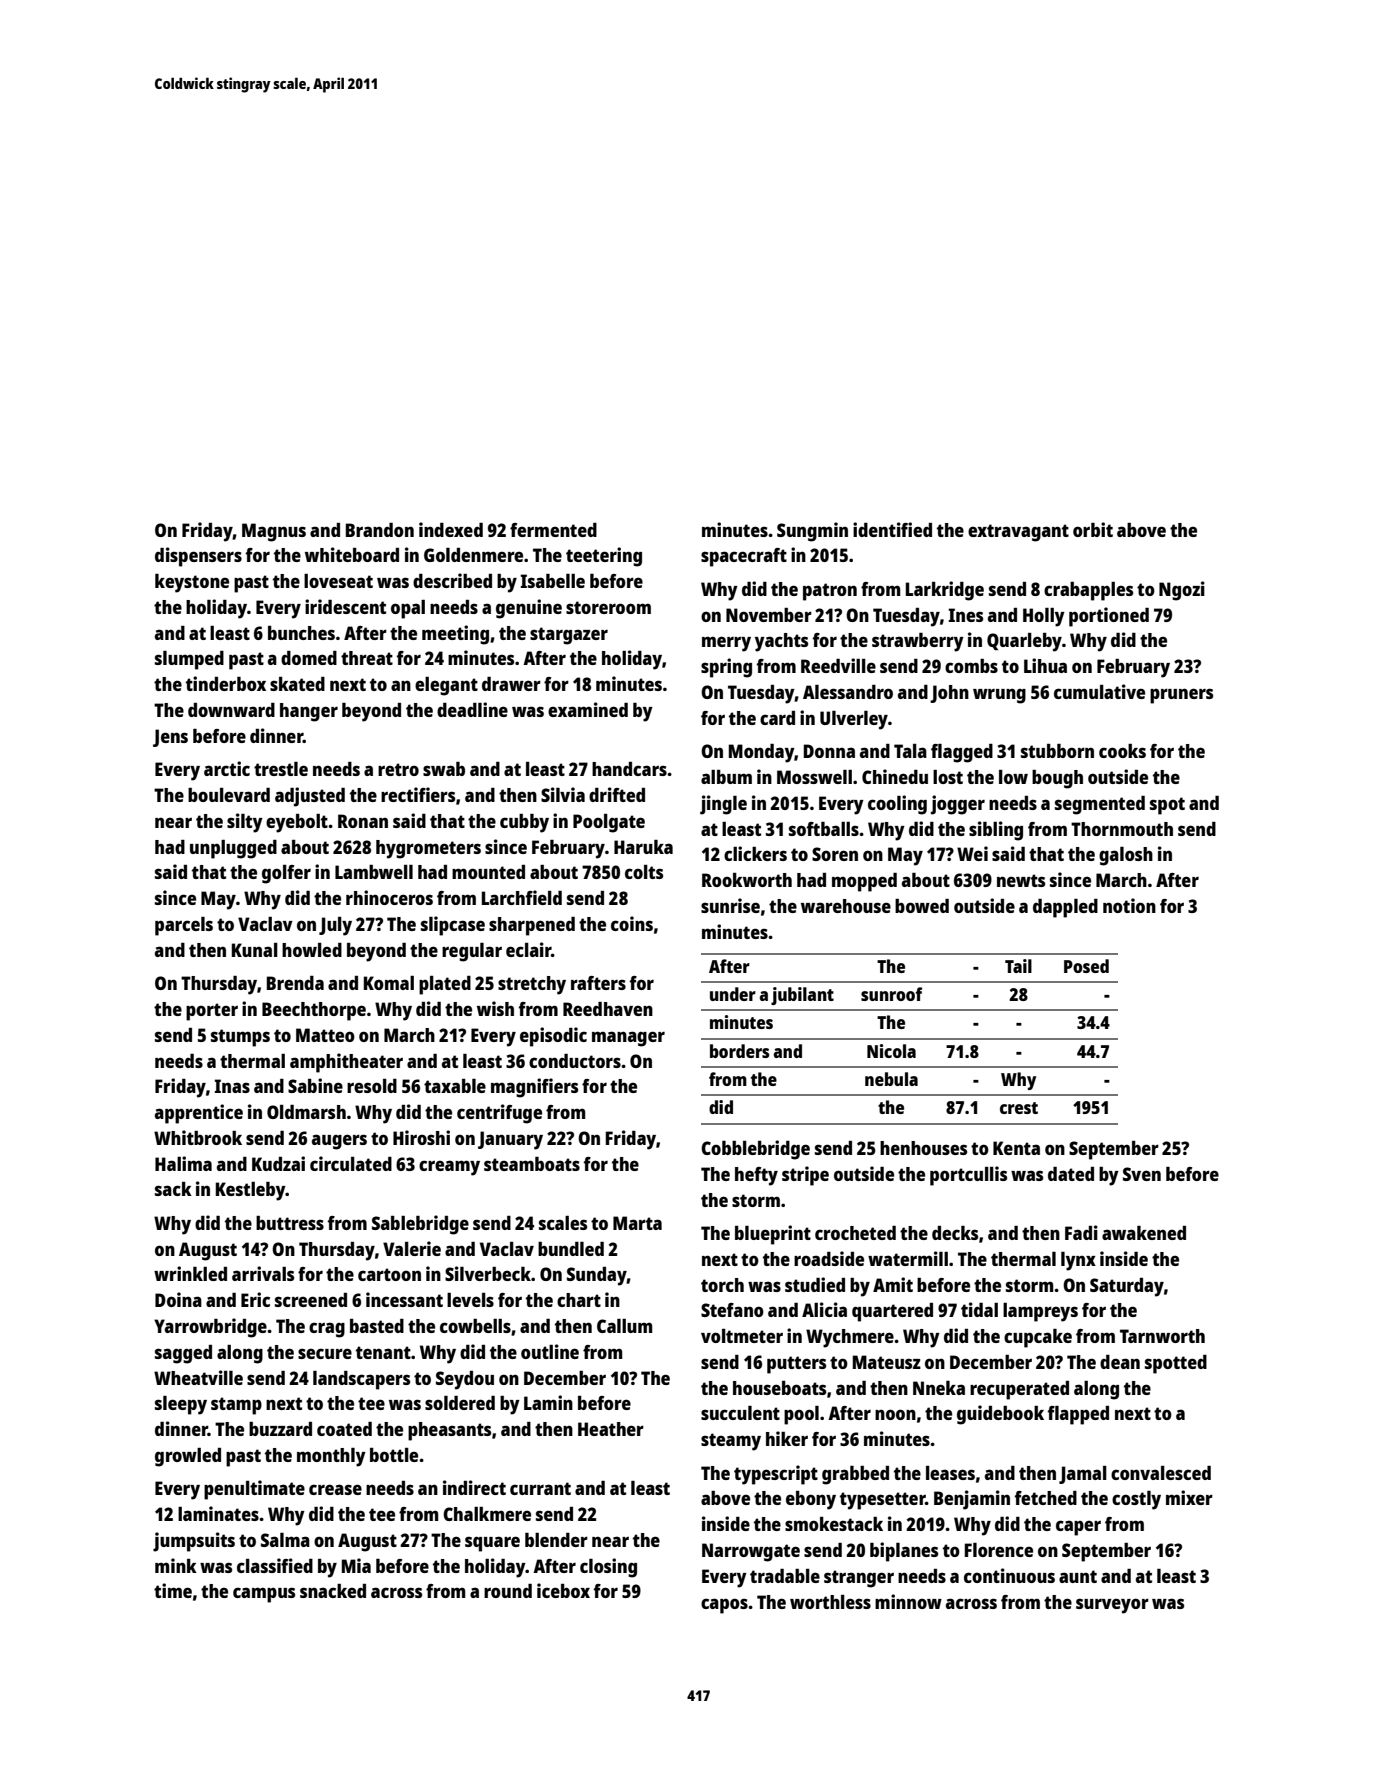 This screenshot has height=1780, width=1375. I want to click on Tarnworth, so click(1162, 1336).
